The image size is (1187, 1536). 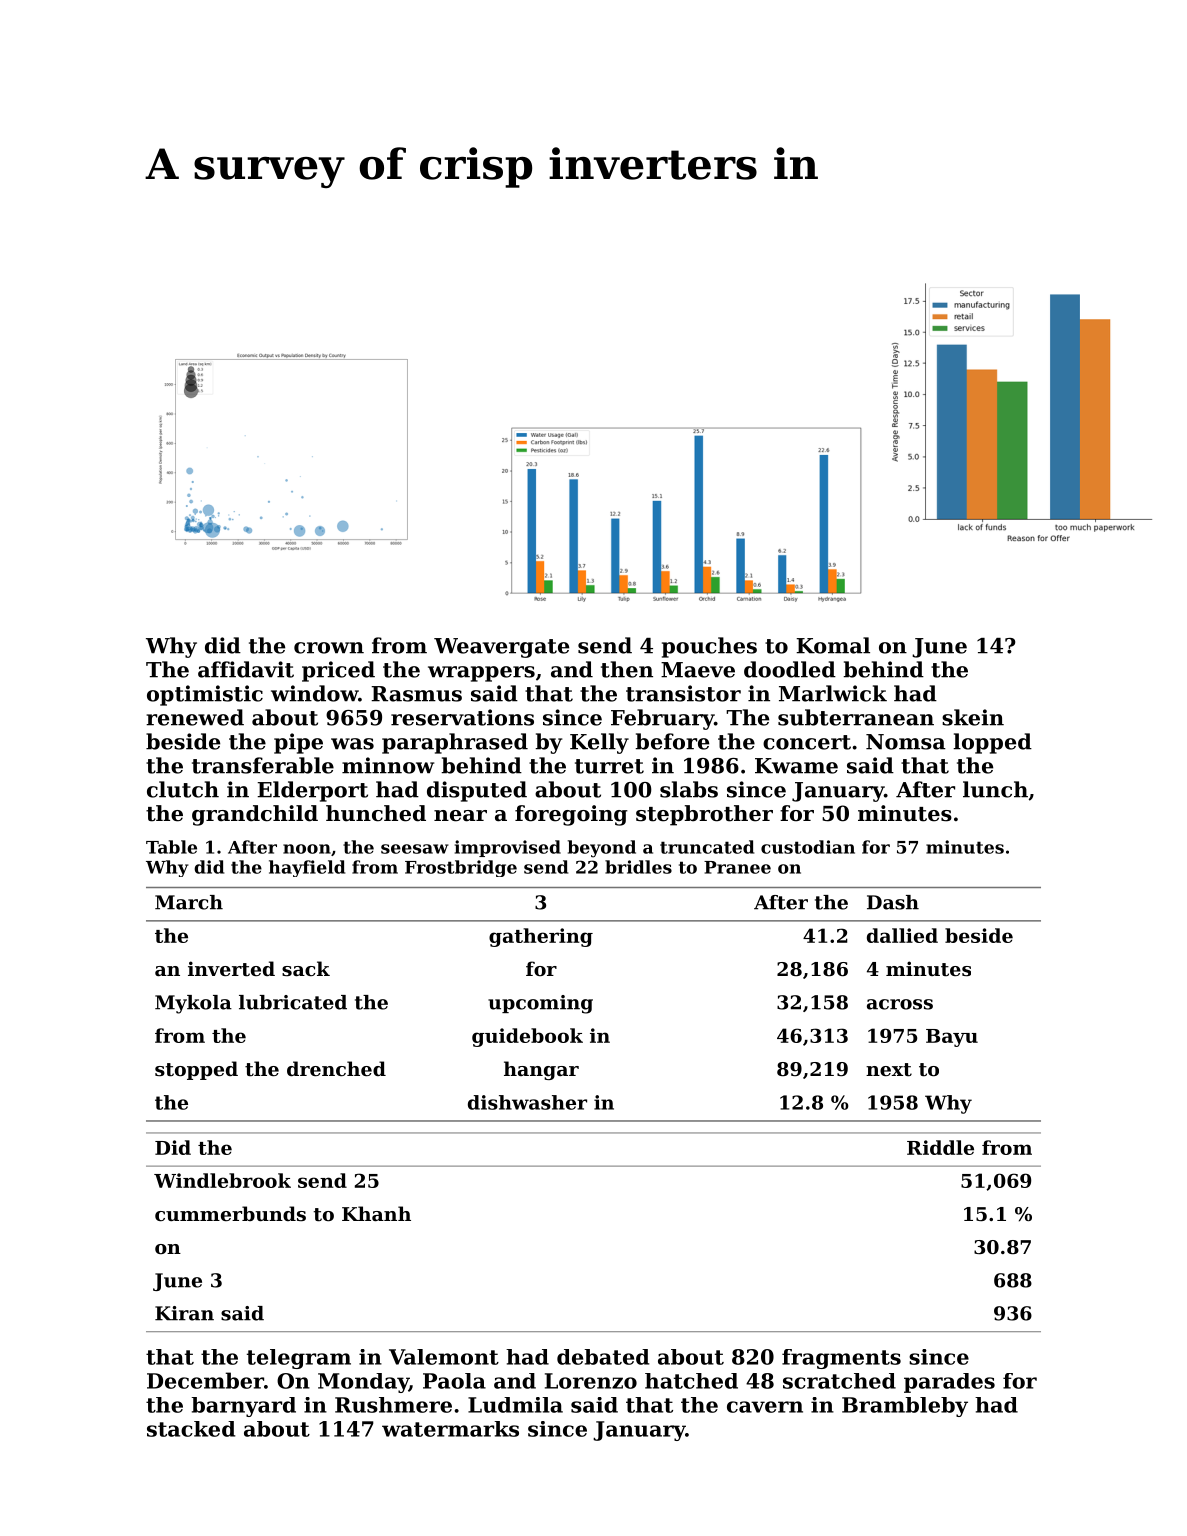 I want to click on bridles, so click(x=638, y=867).
